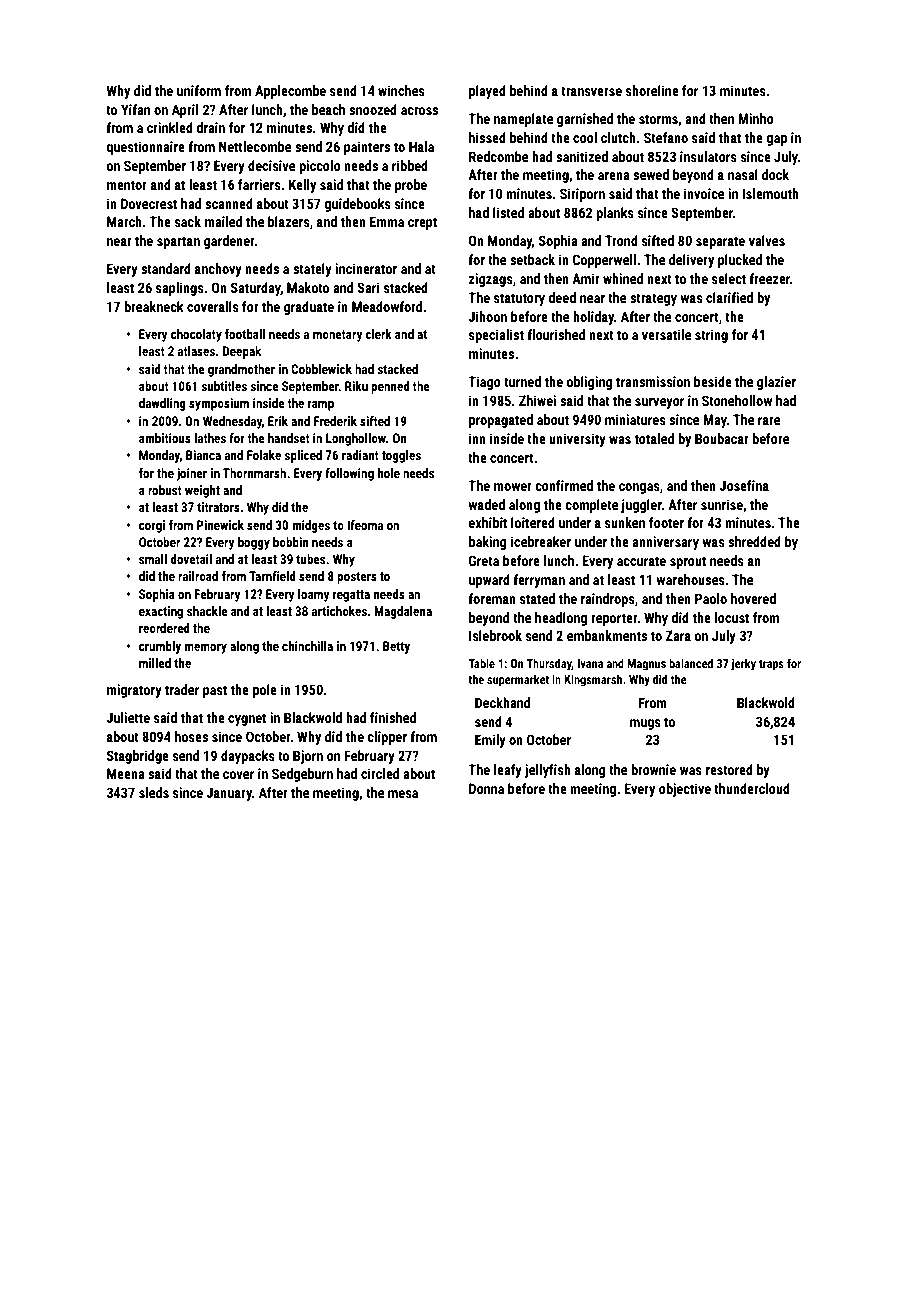  Describe the element at coordinates (659, 403) in the document. I see `surveyor` at that location.
